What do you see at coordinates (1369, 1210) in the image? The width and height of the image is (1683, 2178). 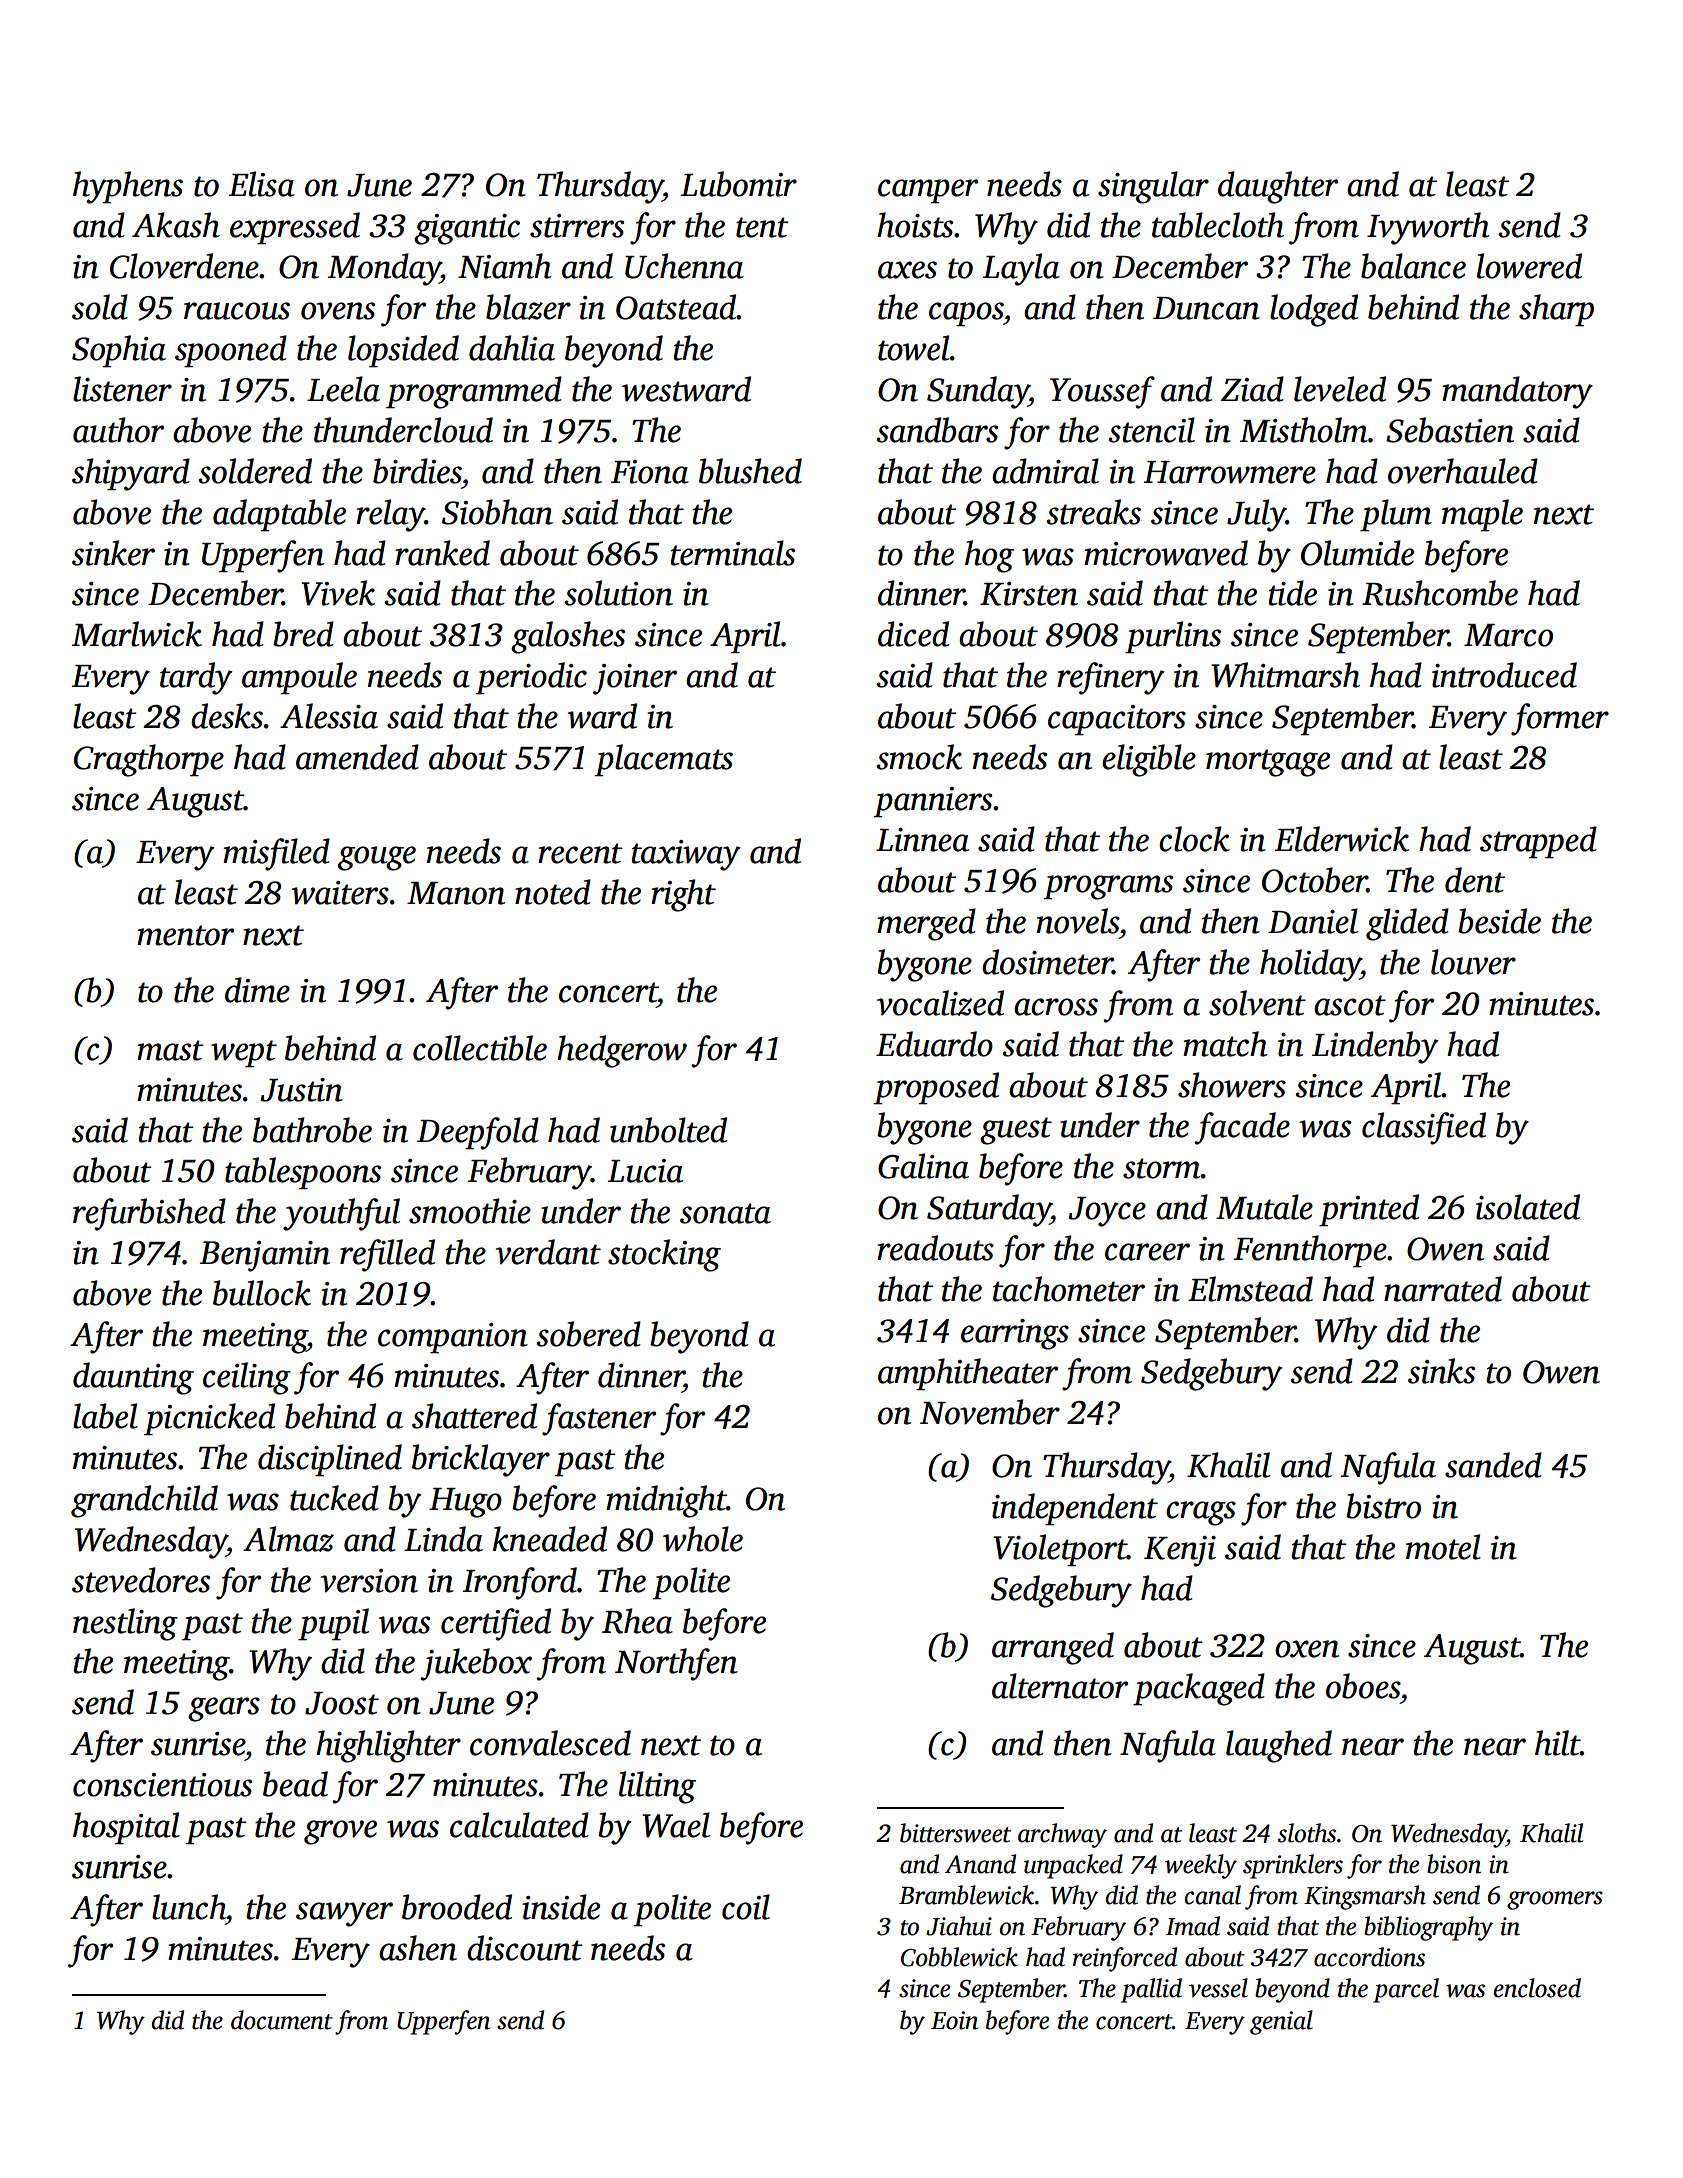 I see `printed` at bounding box center [1369, 1210].
